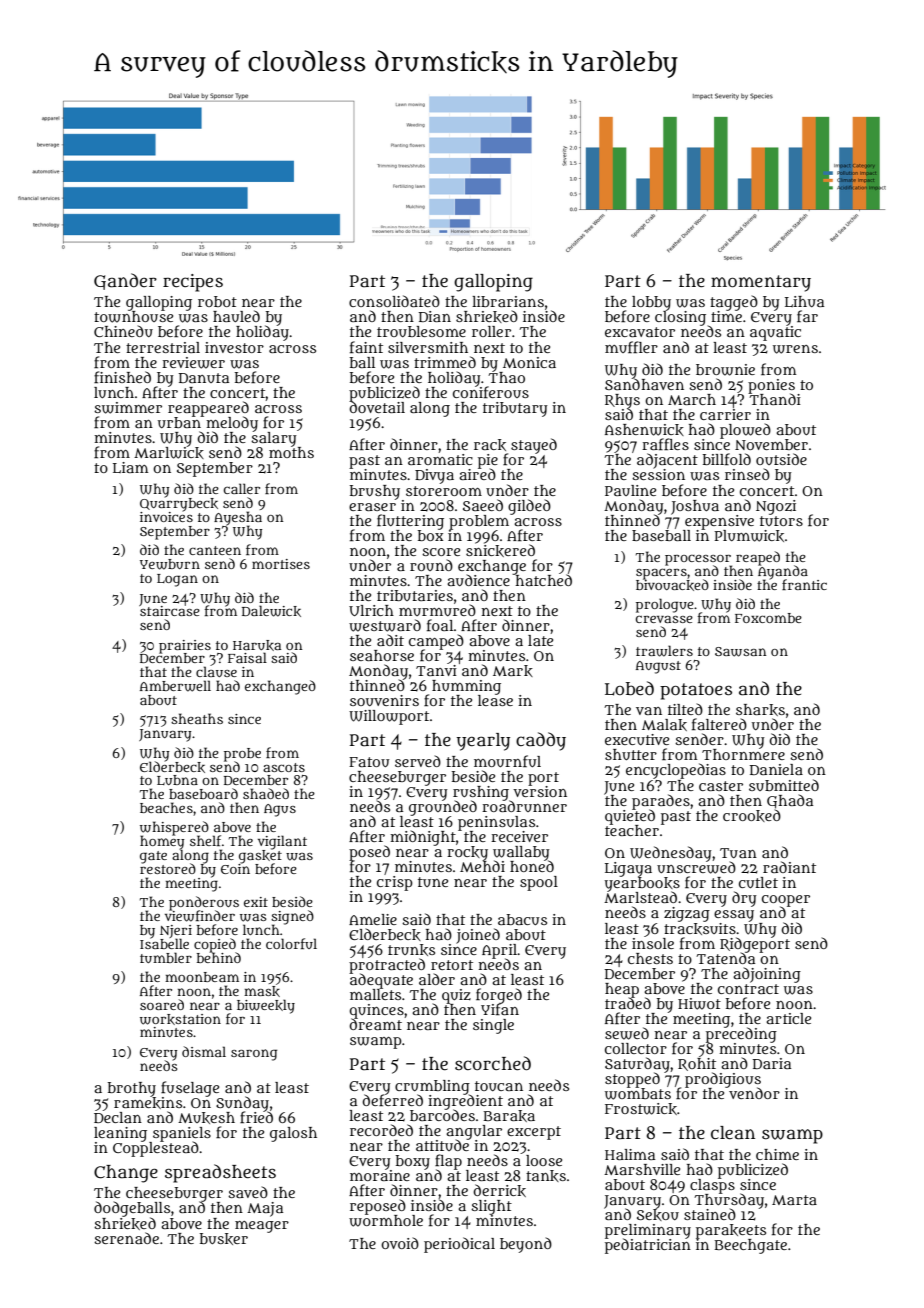 Image resolution: width=924 pixels, height=1308 pixels. Describe the element at coordinates (622, 990) in the image. I see `heap` at that location.
